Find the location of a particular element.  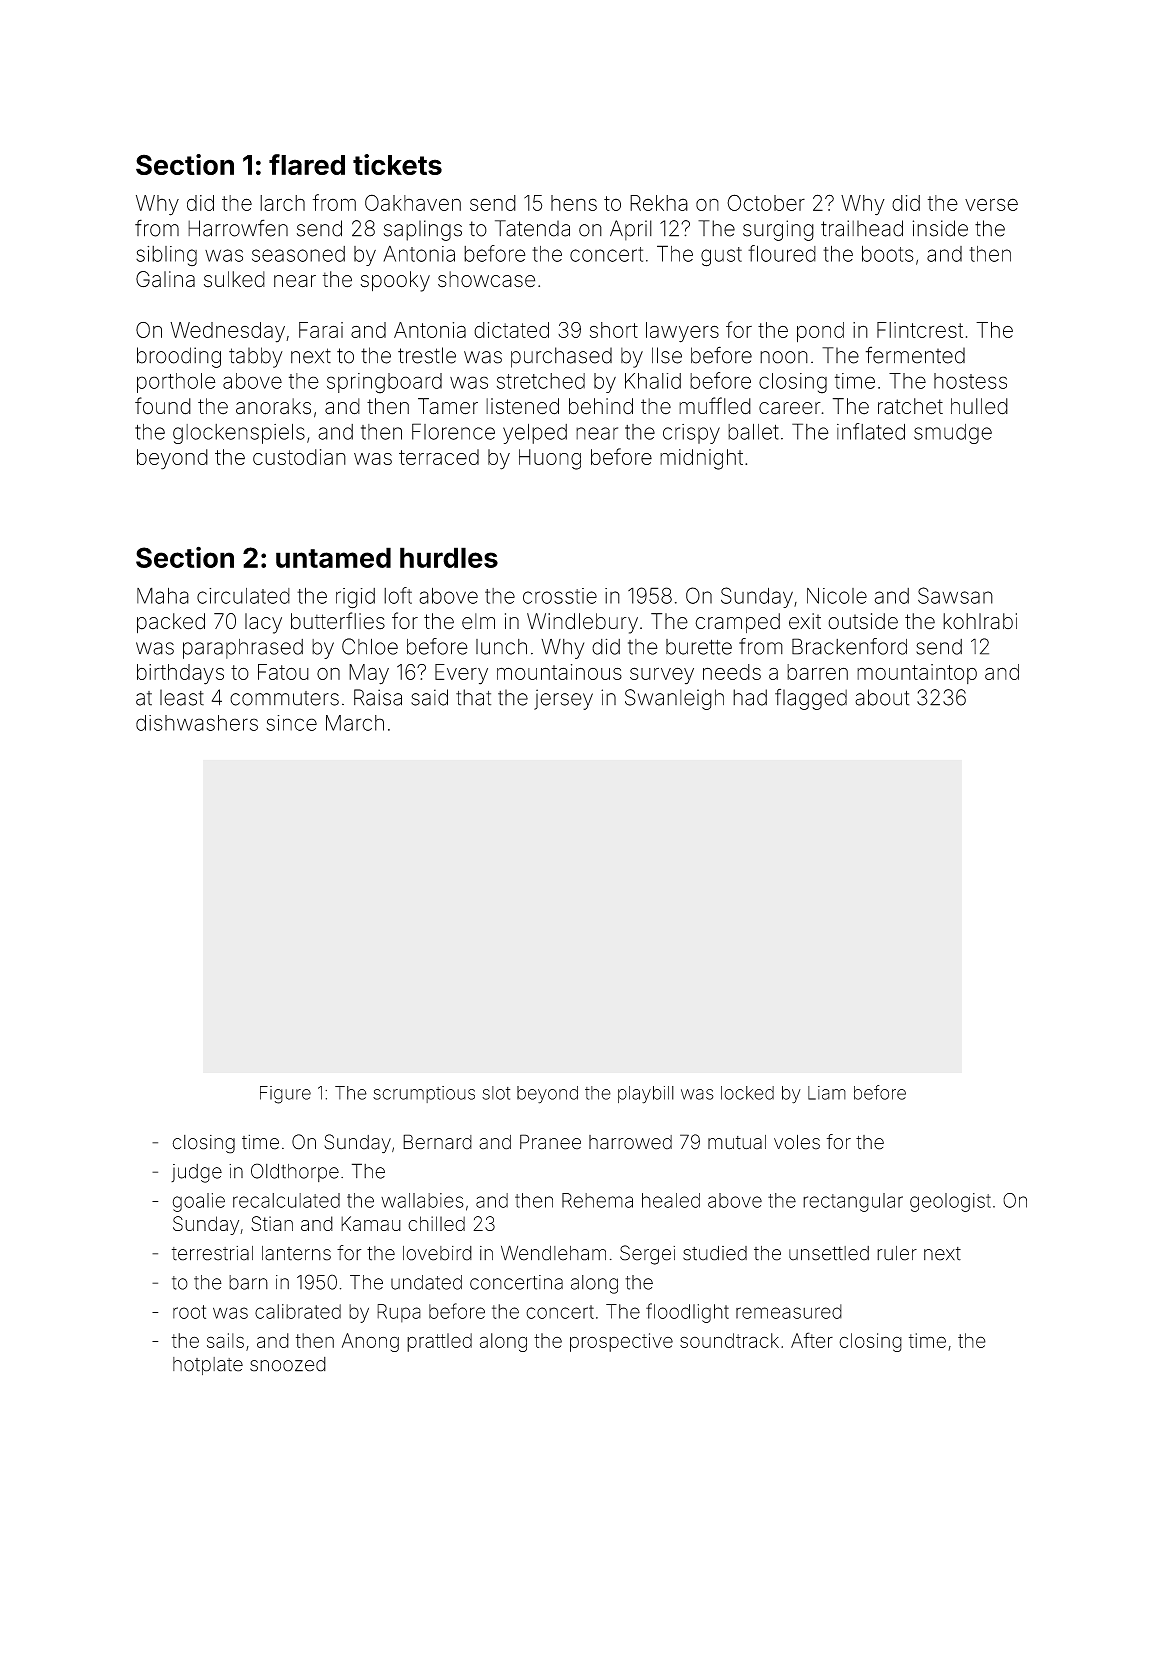

had is located at coordinates (750, 697).
